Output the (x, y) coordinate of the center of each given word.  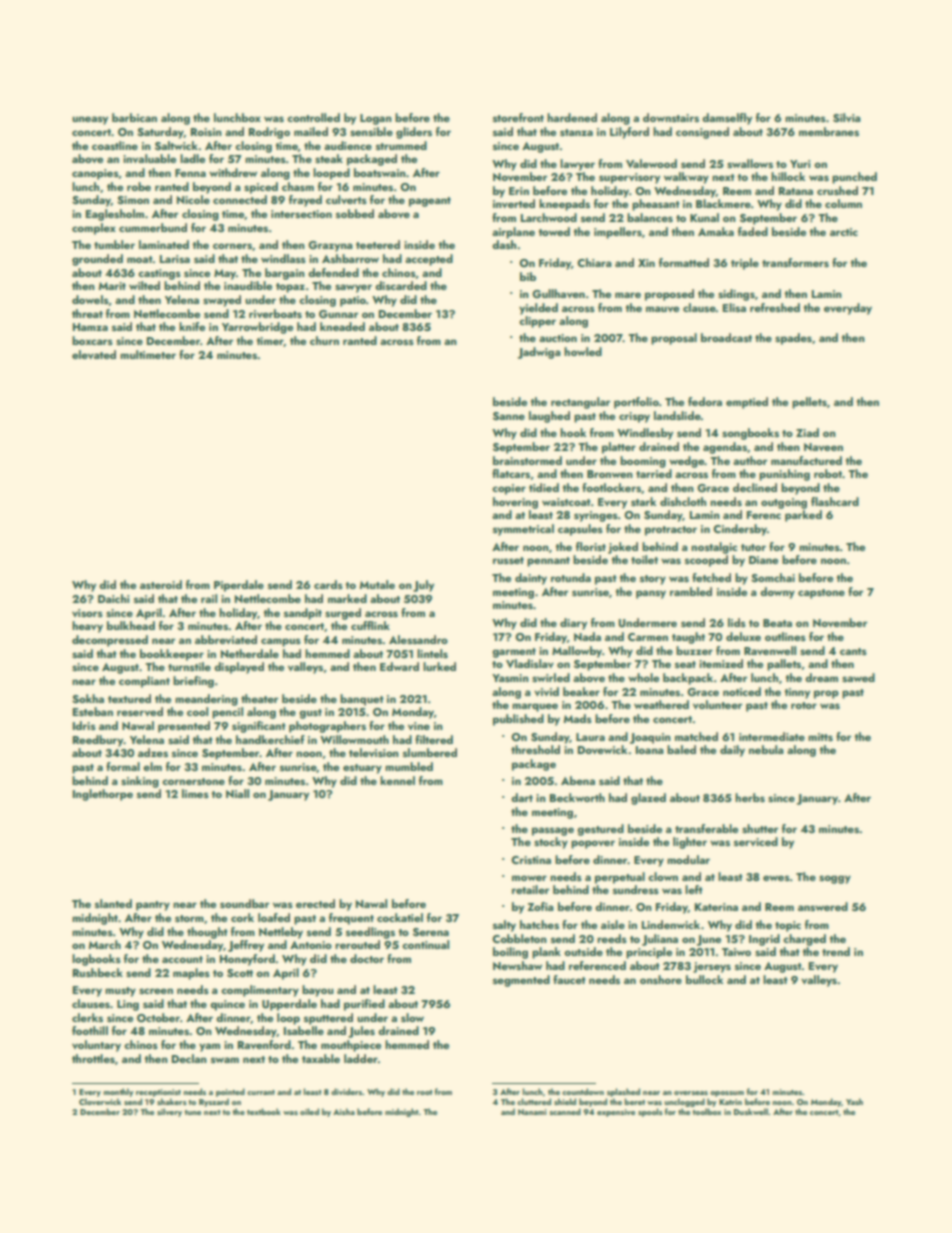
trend (836, 951)
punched (854, 178)
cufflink (370, 625)
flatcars (511, 473)
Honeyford (247, 960)
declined (755, 487)
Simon (133, 200)
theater (259, 698)
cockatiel (400, 917)
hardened (572, 117)
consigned (702, 133)
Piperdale (239, 586)
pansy (651, 594)
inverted (514, 203)
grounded (97, 260)
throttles (93, 1058)
